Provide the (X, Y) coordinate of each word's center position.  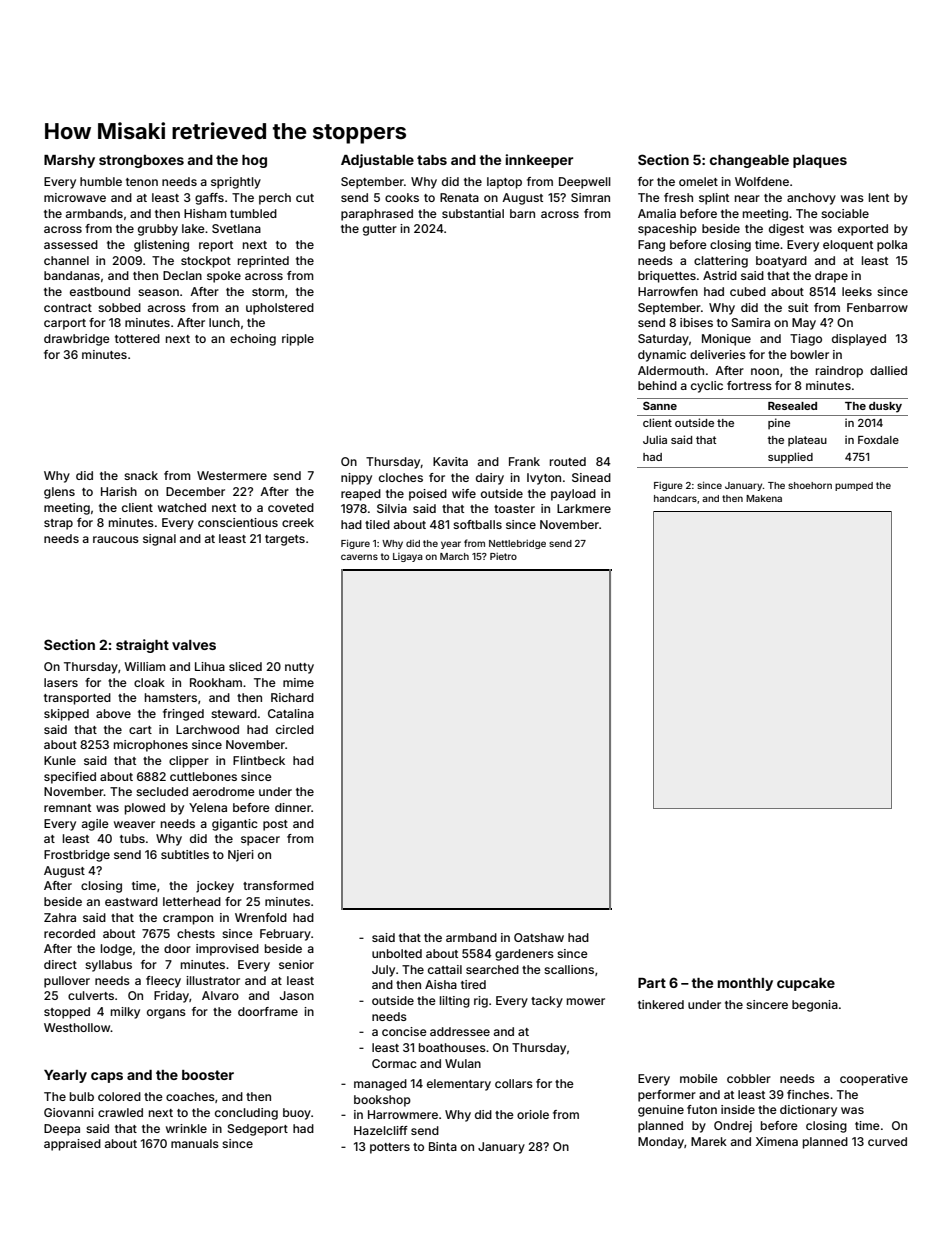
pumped (854, 486)
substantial (473, 213)
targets (285, 540)
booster (208, 1075)
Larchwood (207, 729)
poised (428, 495)
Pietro (503, 556)
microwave (75, 197)
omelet (698, 181)
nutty (299, 668)
